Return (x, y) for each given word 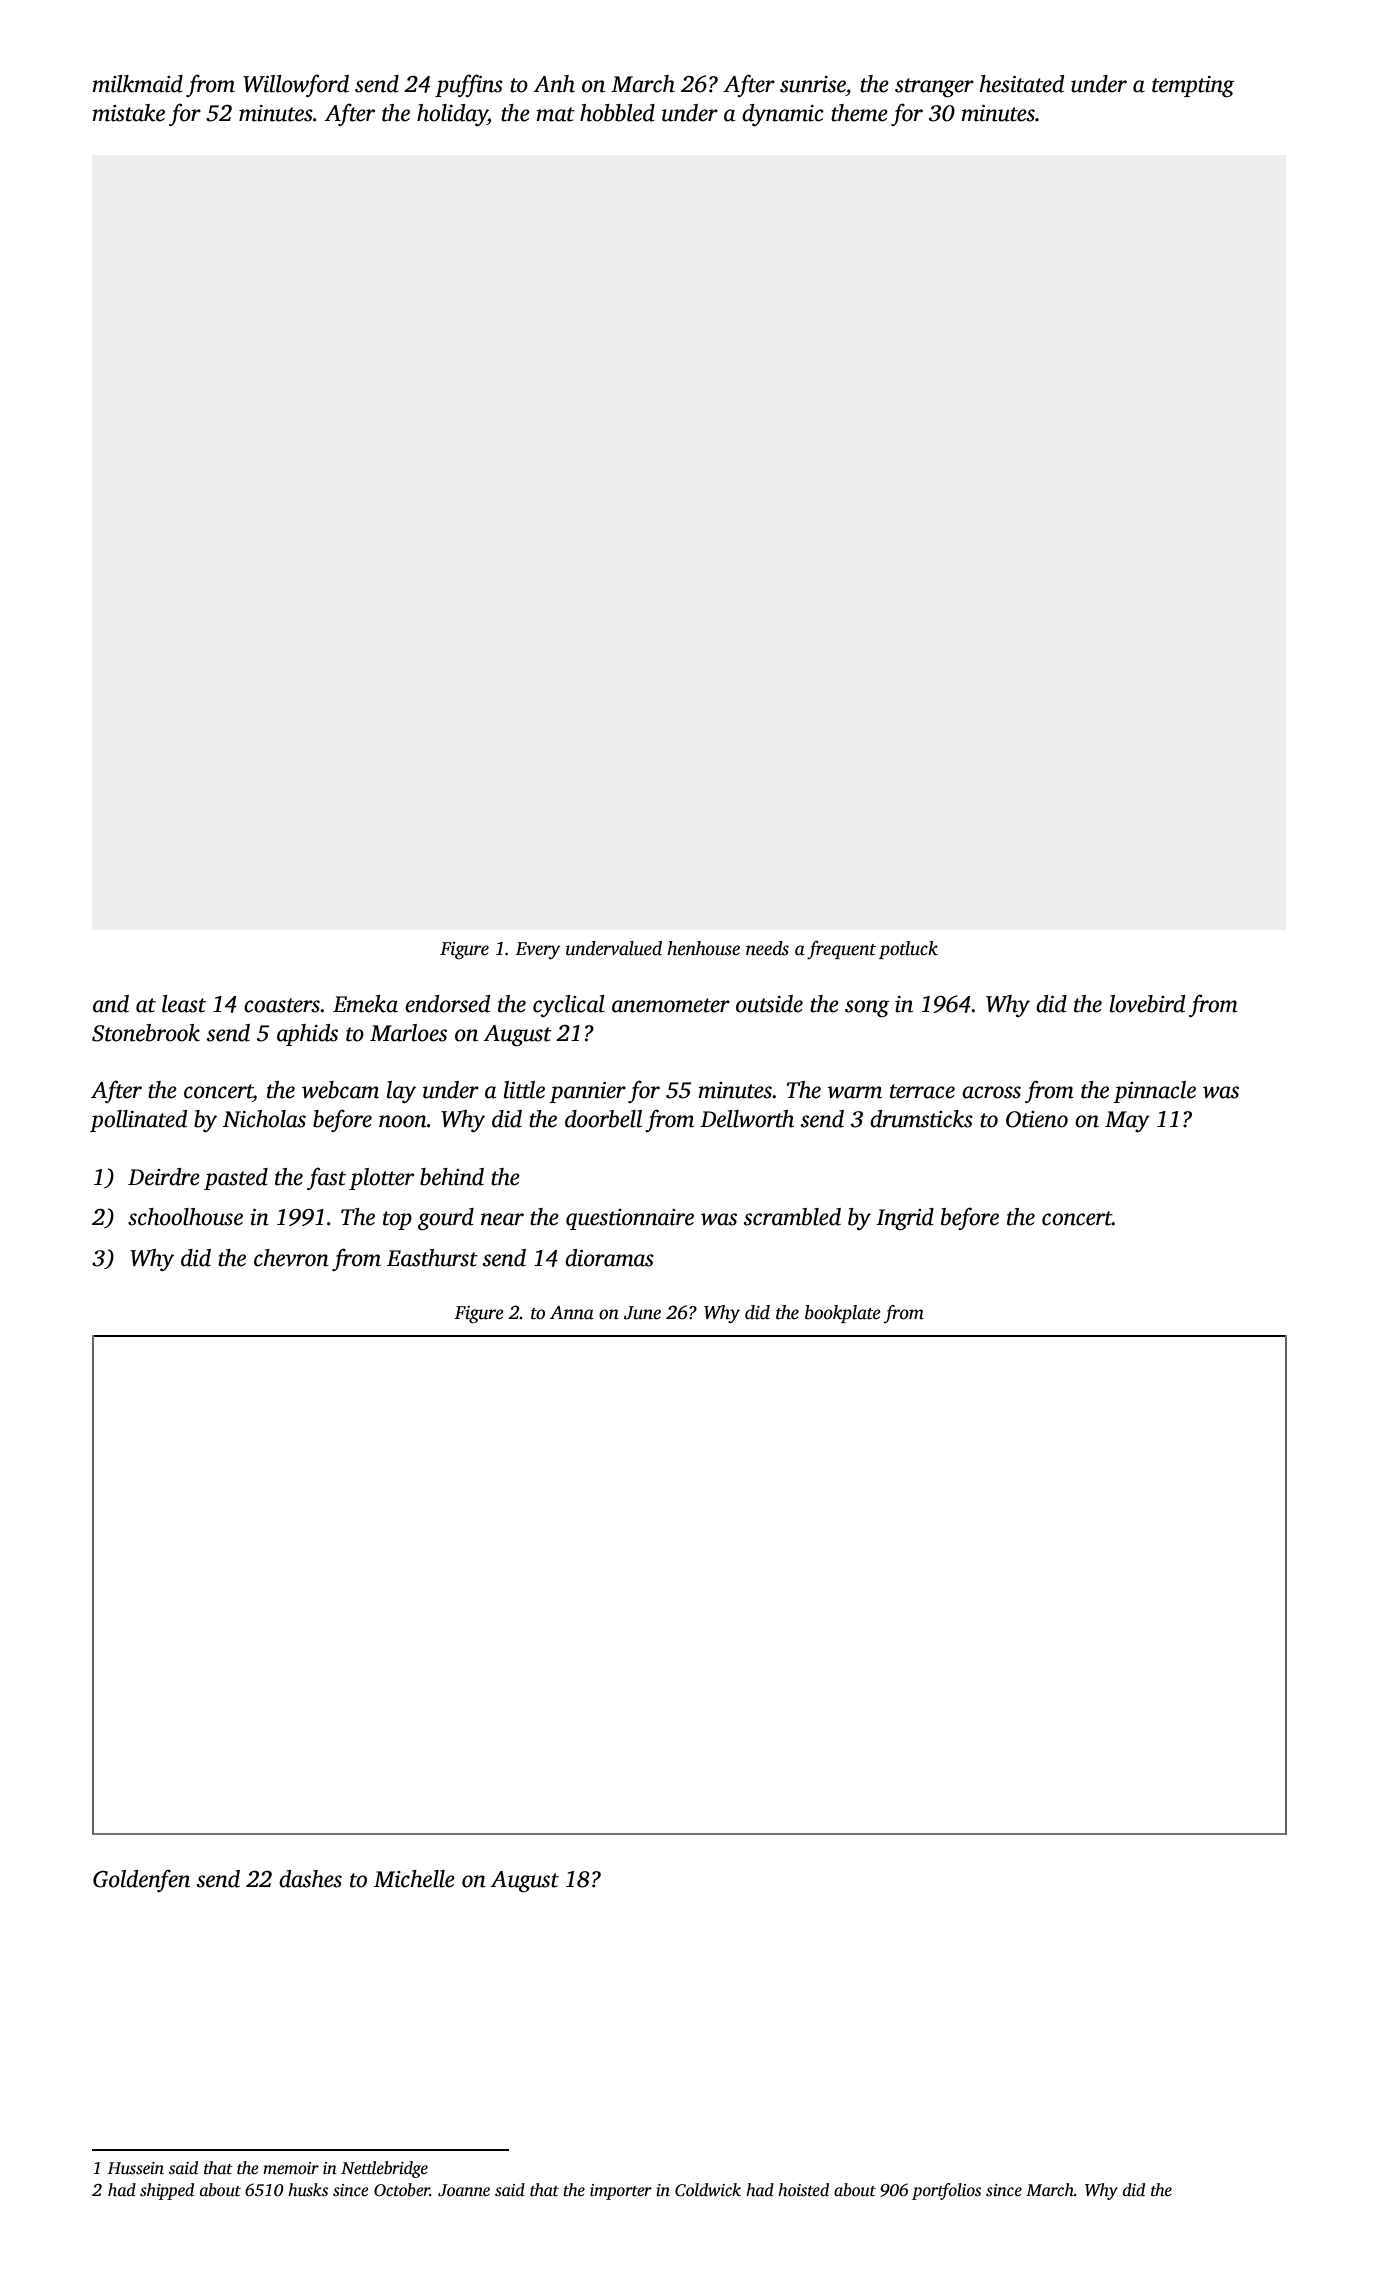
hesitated (1022, 84)
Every (537, 951)
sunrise (813, 84)
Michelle (414, 1879)
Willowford (296, 85)
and (111, 1004)
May (1127, 1121)
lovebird (1147, 1004)
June (642, 1313)
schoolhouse (185, 1217)
